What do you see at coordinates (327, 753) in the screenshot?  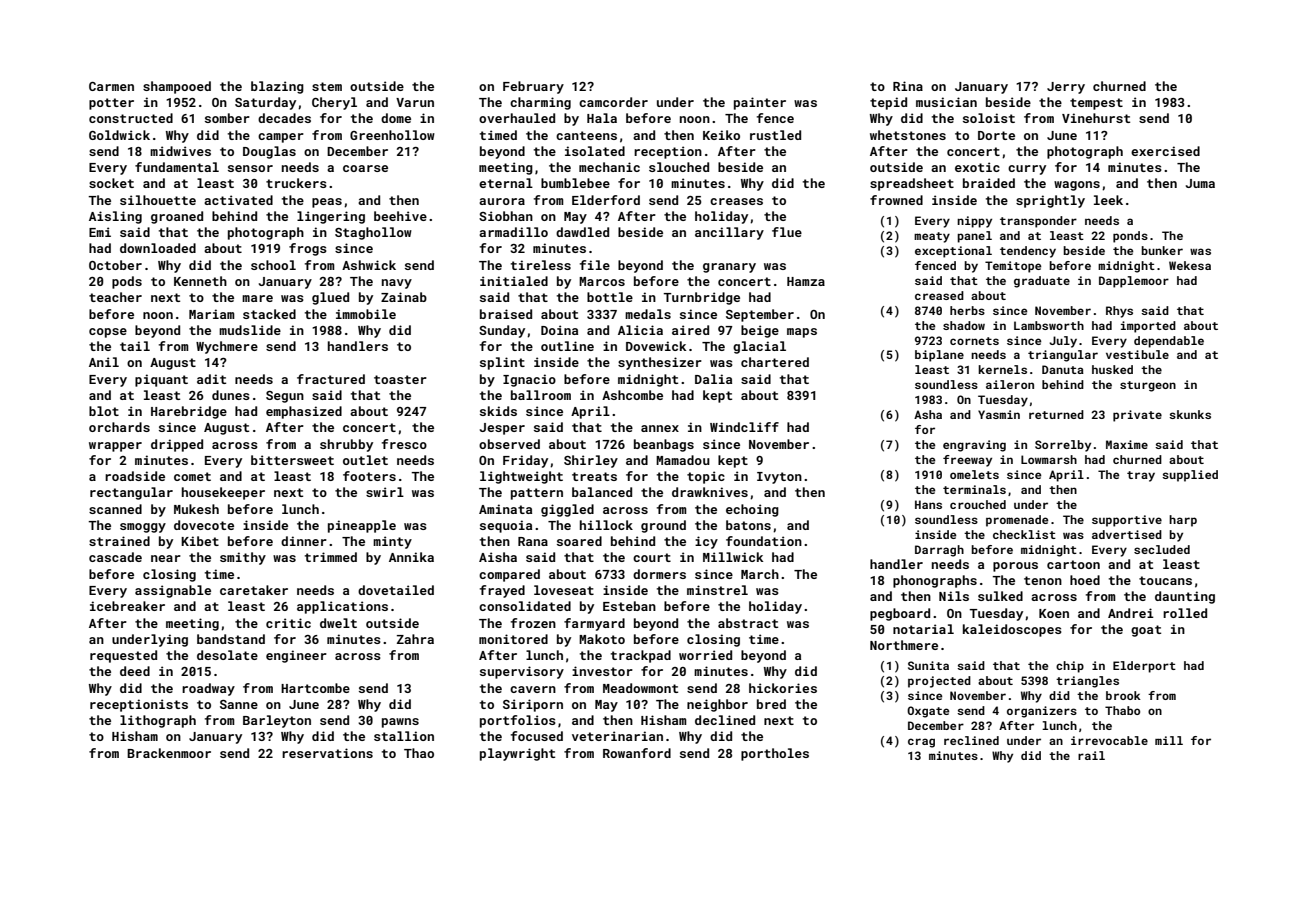 I see `reservations` at bounding box center [327, 753].
